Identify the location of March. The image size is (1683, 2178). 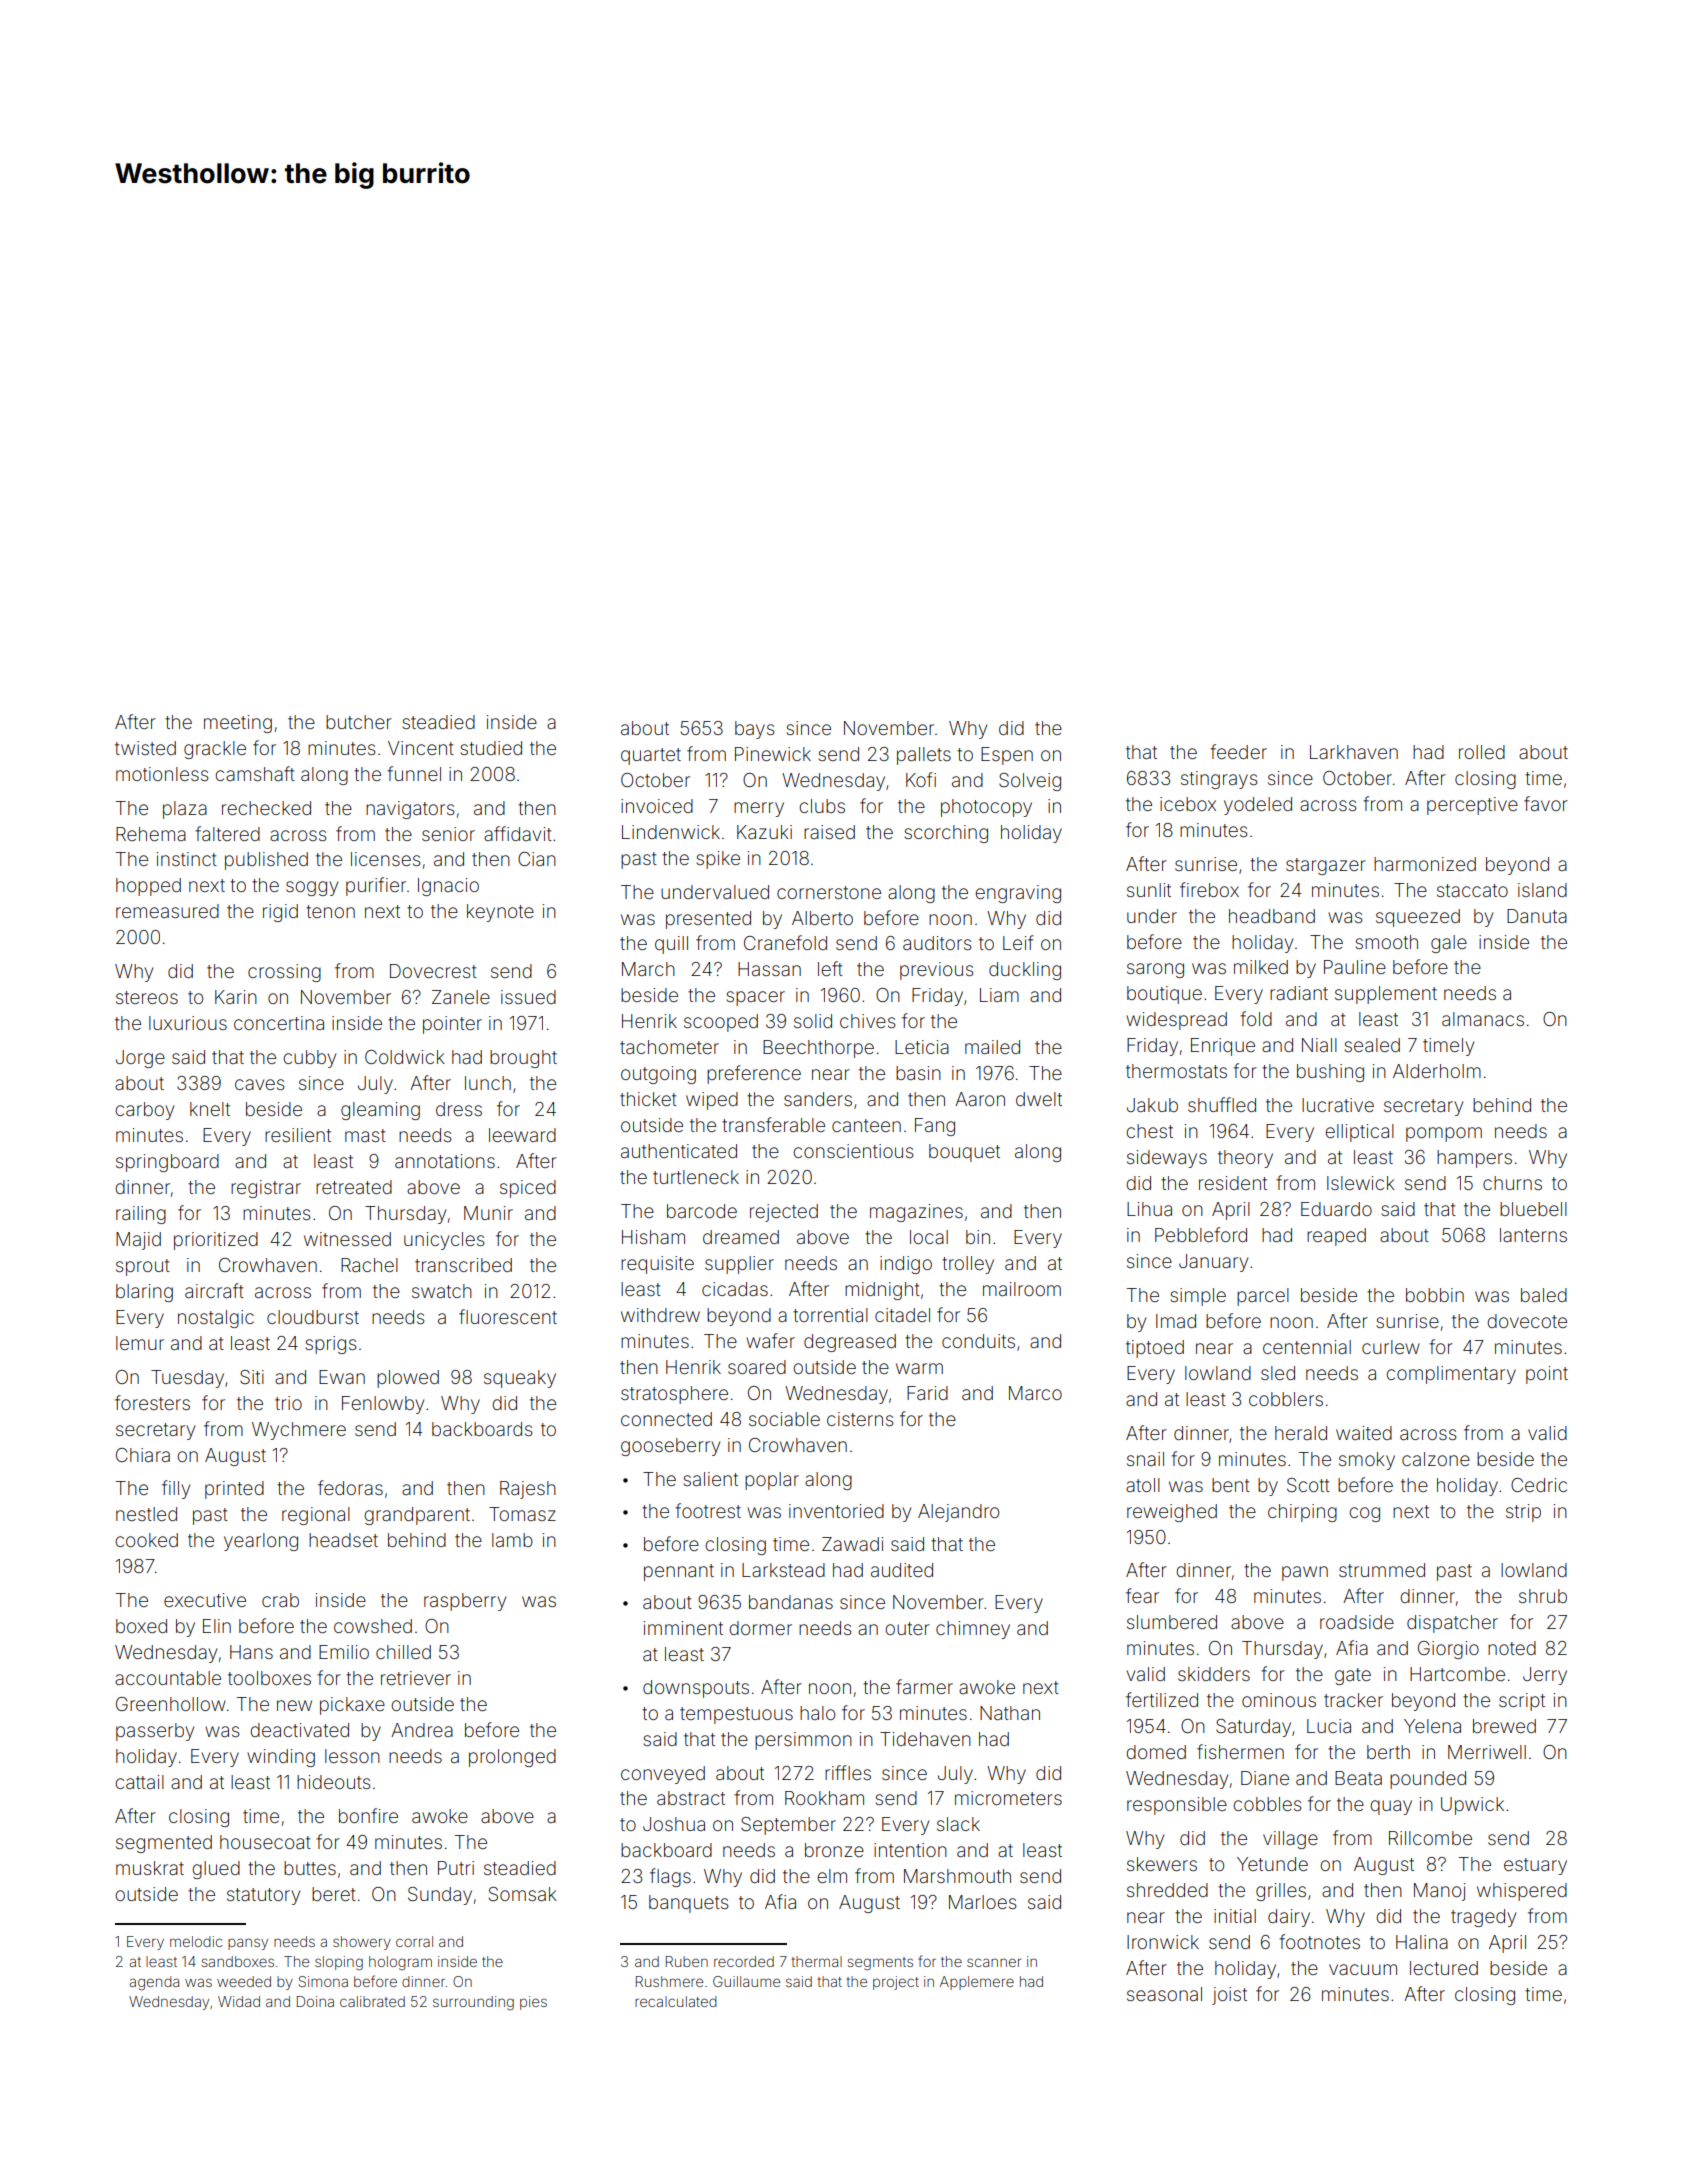
(648, 969).
